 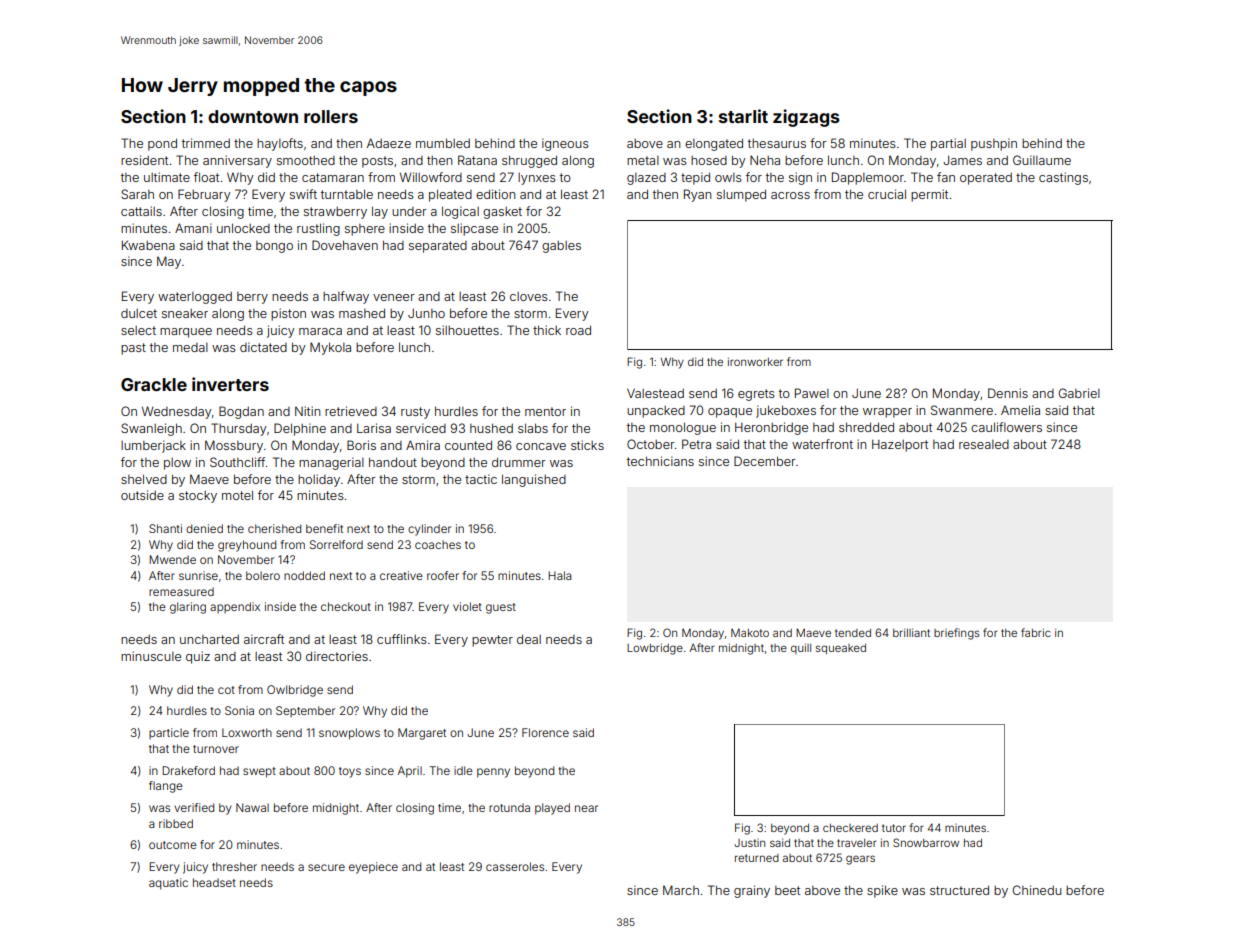 What do you see at coordinates (578, 330) in the screenshot?
I see `road` at bounding box center [578, 330].
